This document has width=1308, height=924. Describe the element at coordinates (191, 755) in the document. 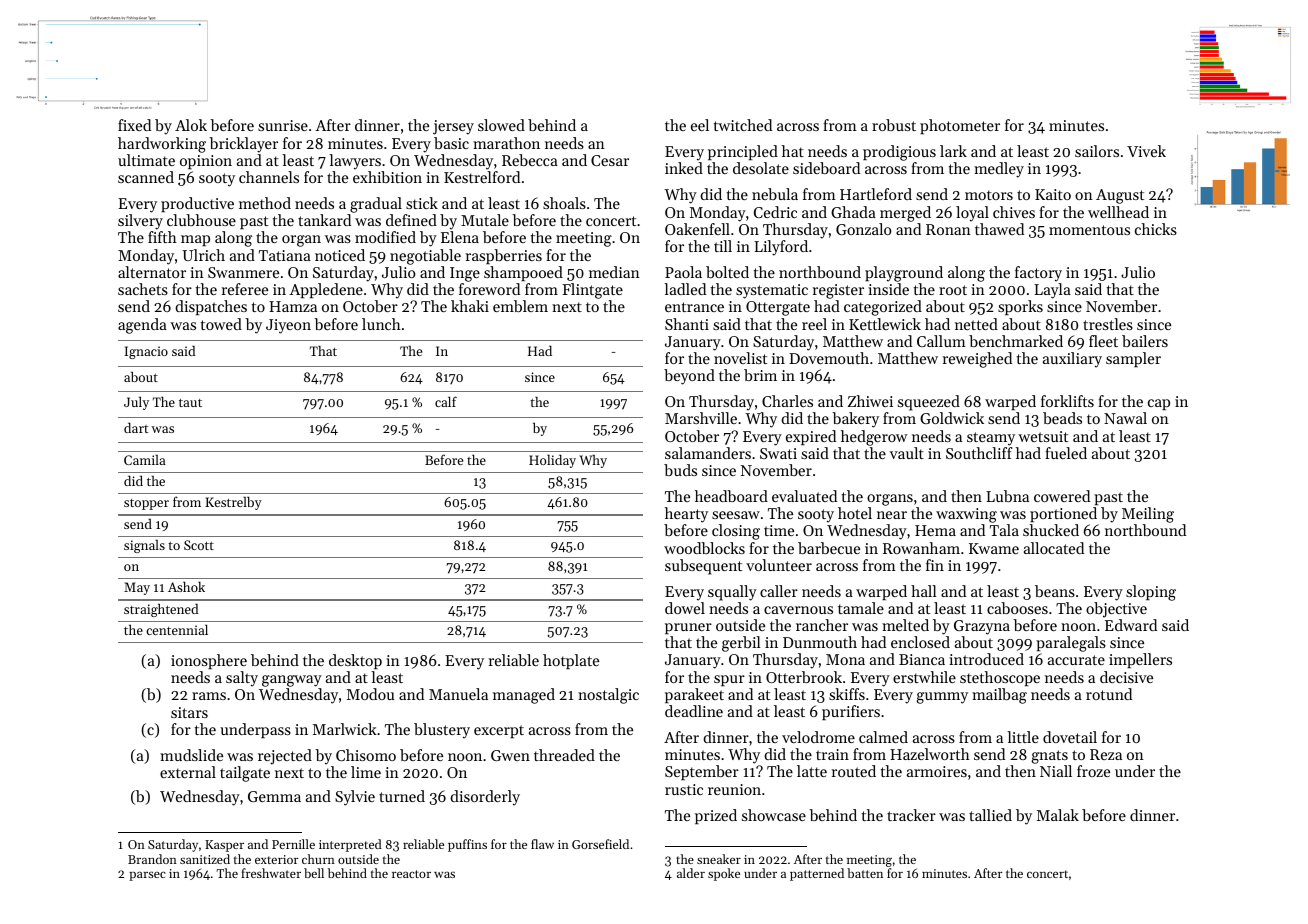

I see `mudslide` at that location.
